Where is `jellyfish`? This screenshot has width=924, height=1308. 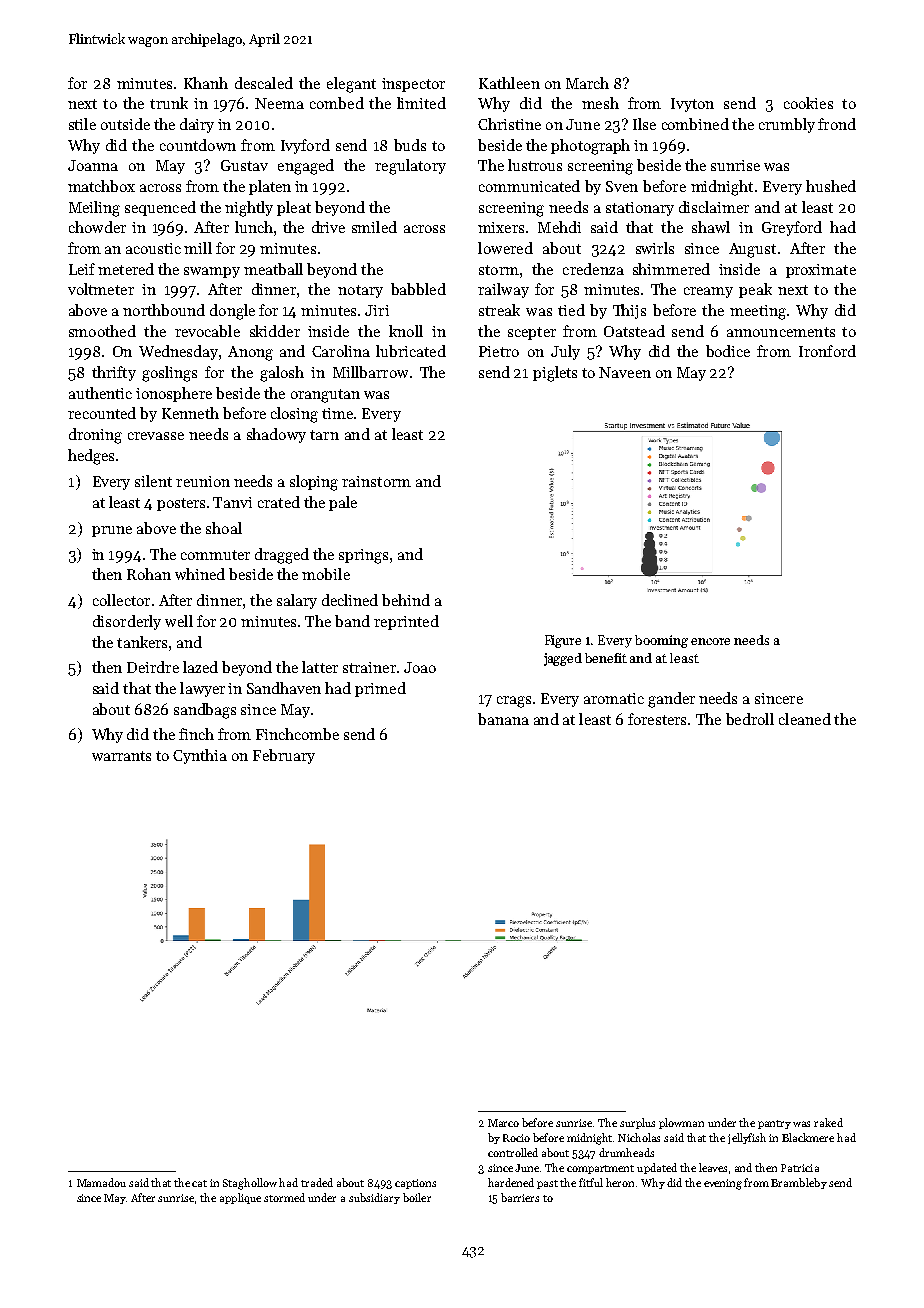 jellyfish is located at coordinates (747, 1138).
